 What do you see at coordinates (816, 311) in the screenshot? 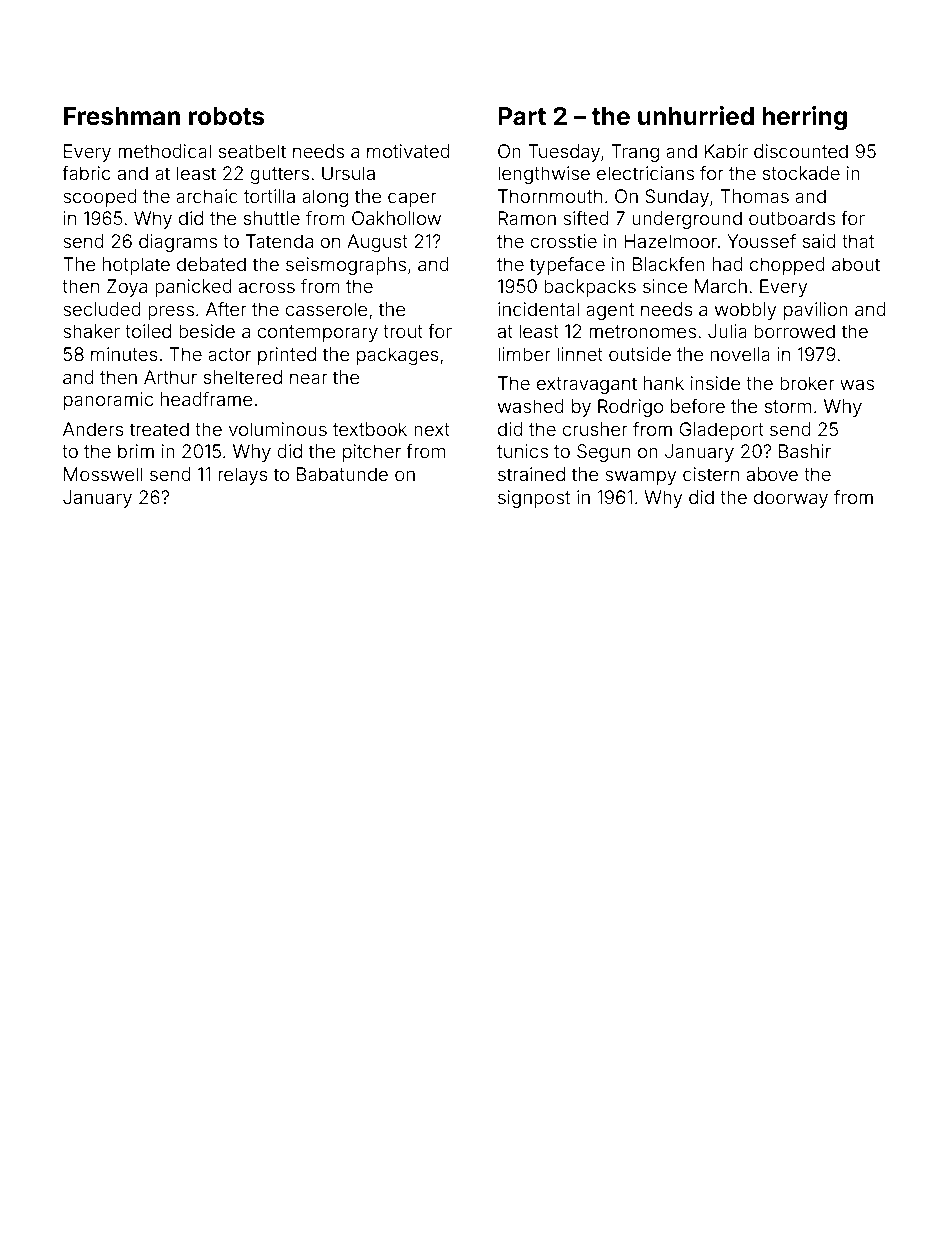
I see `pavilion` at bounding box center [816, 311].
